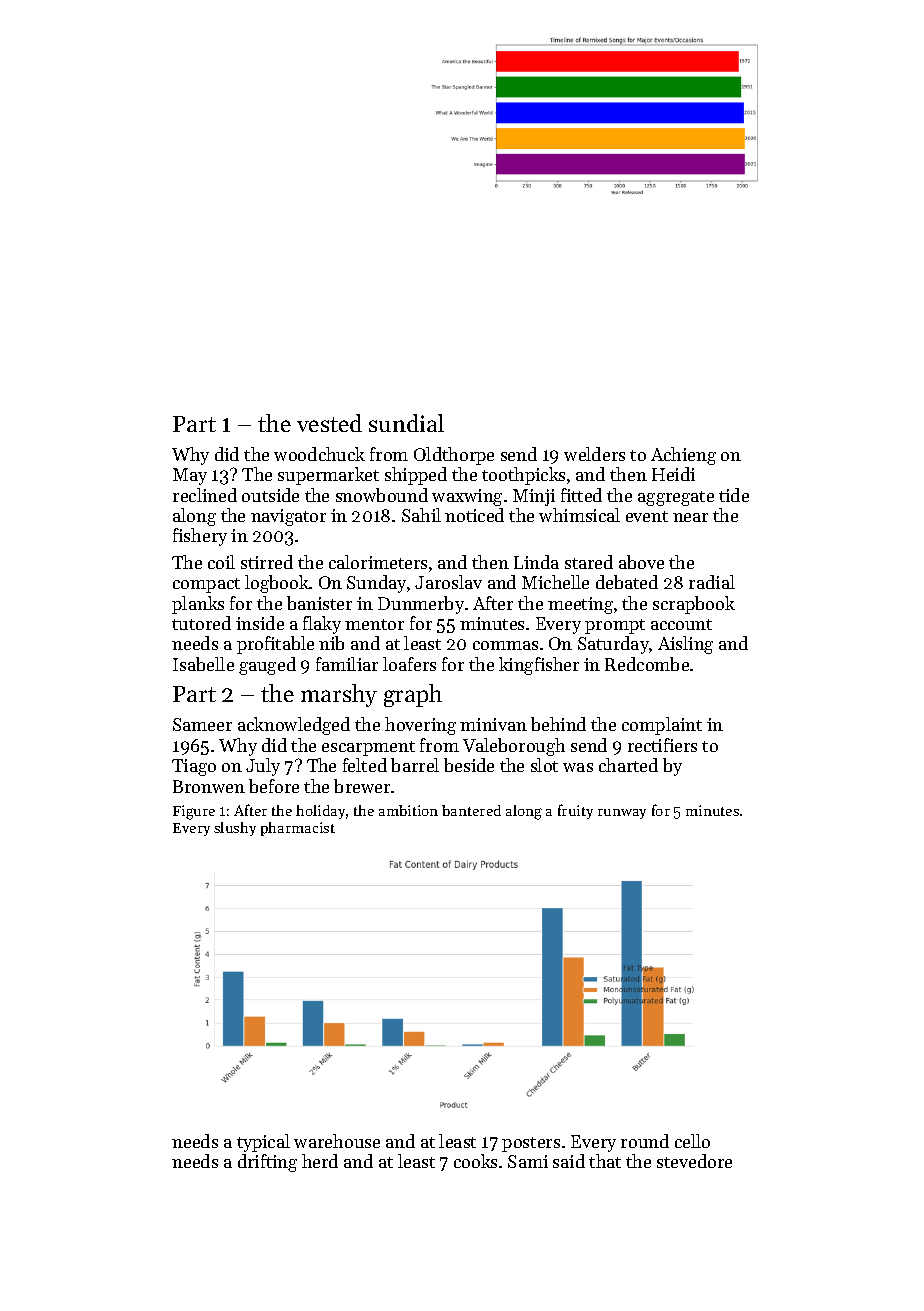  Describe the element at coordinates (531, 1144) in the screenshot. I see `posters` at that location.
